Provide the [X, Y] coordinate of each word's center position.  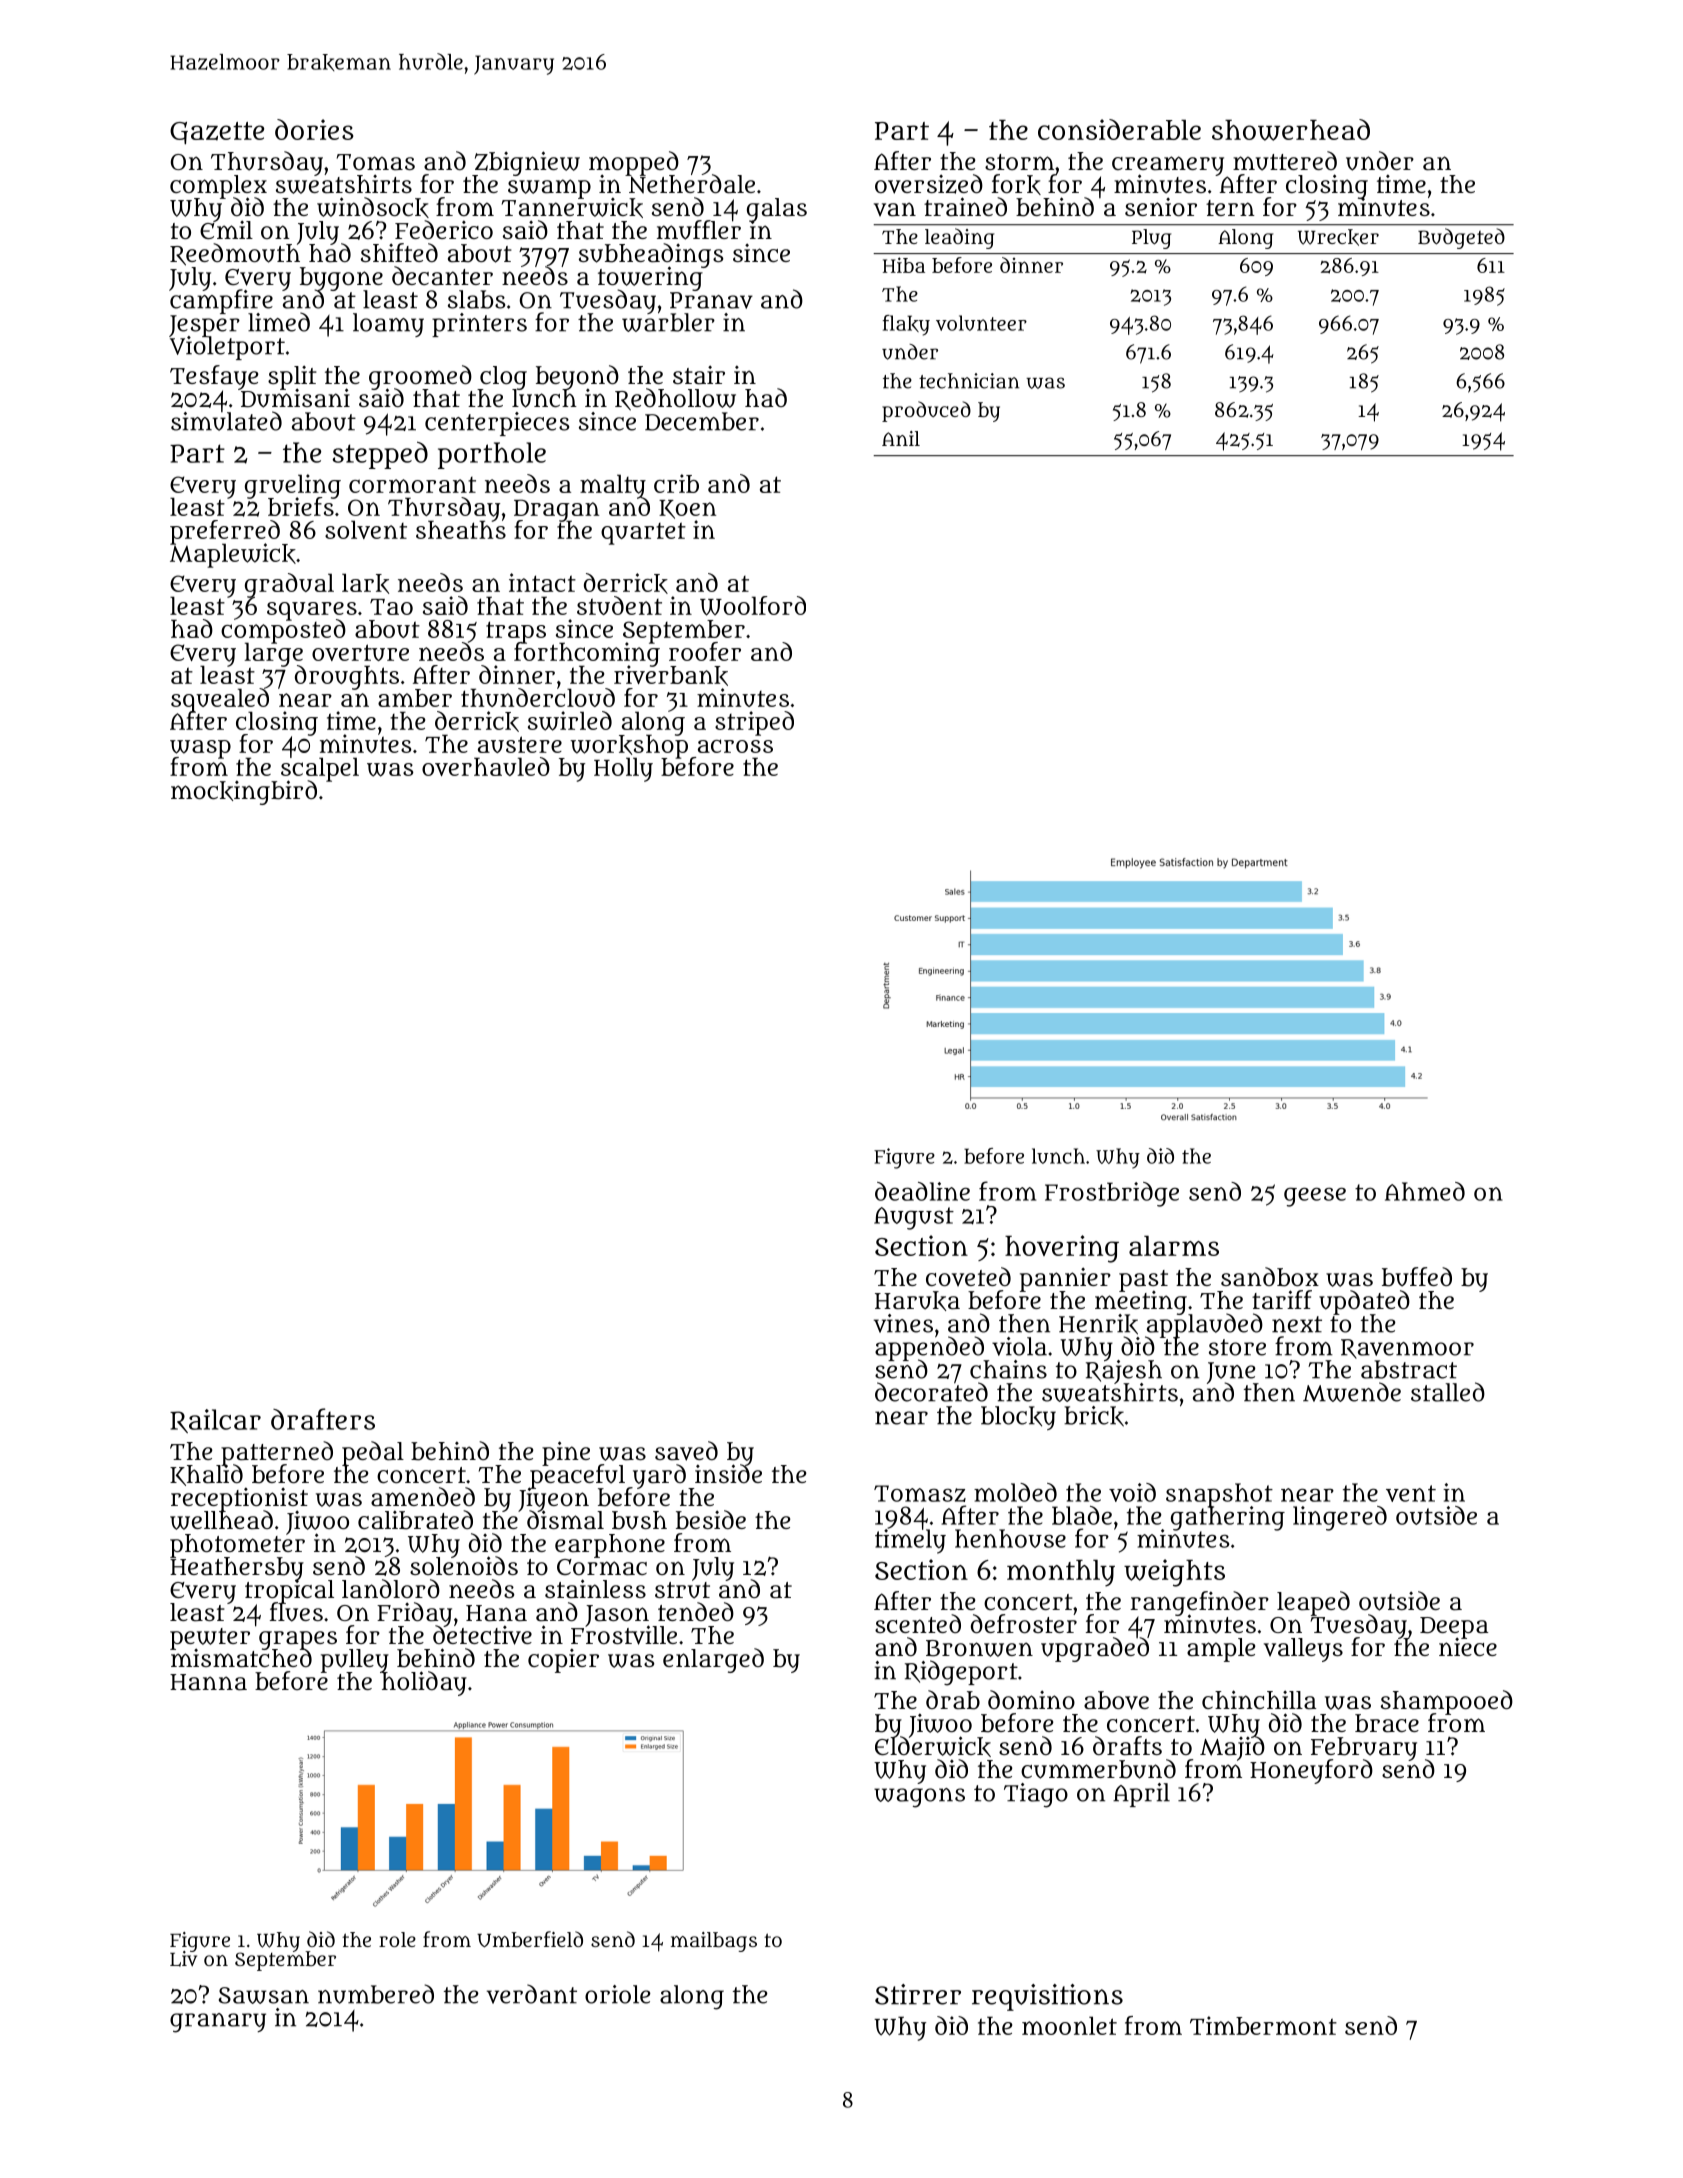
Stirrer [918, 1994]
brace [1387, 1723]
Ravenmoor [1407, 1349]
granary [218, 2023]
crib [676, 483]
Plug [1151, 239]
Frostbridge [1112, 1194]
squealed [220, 700]
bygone [341, 278]
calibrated [415, 1520]
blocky [1018, 1418]
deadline [922, 1191]
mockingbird [244, 792]
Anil [901, 438]
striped [754, 723]
